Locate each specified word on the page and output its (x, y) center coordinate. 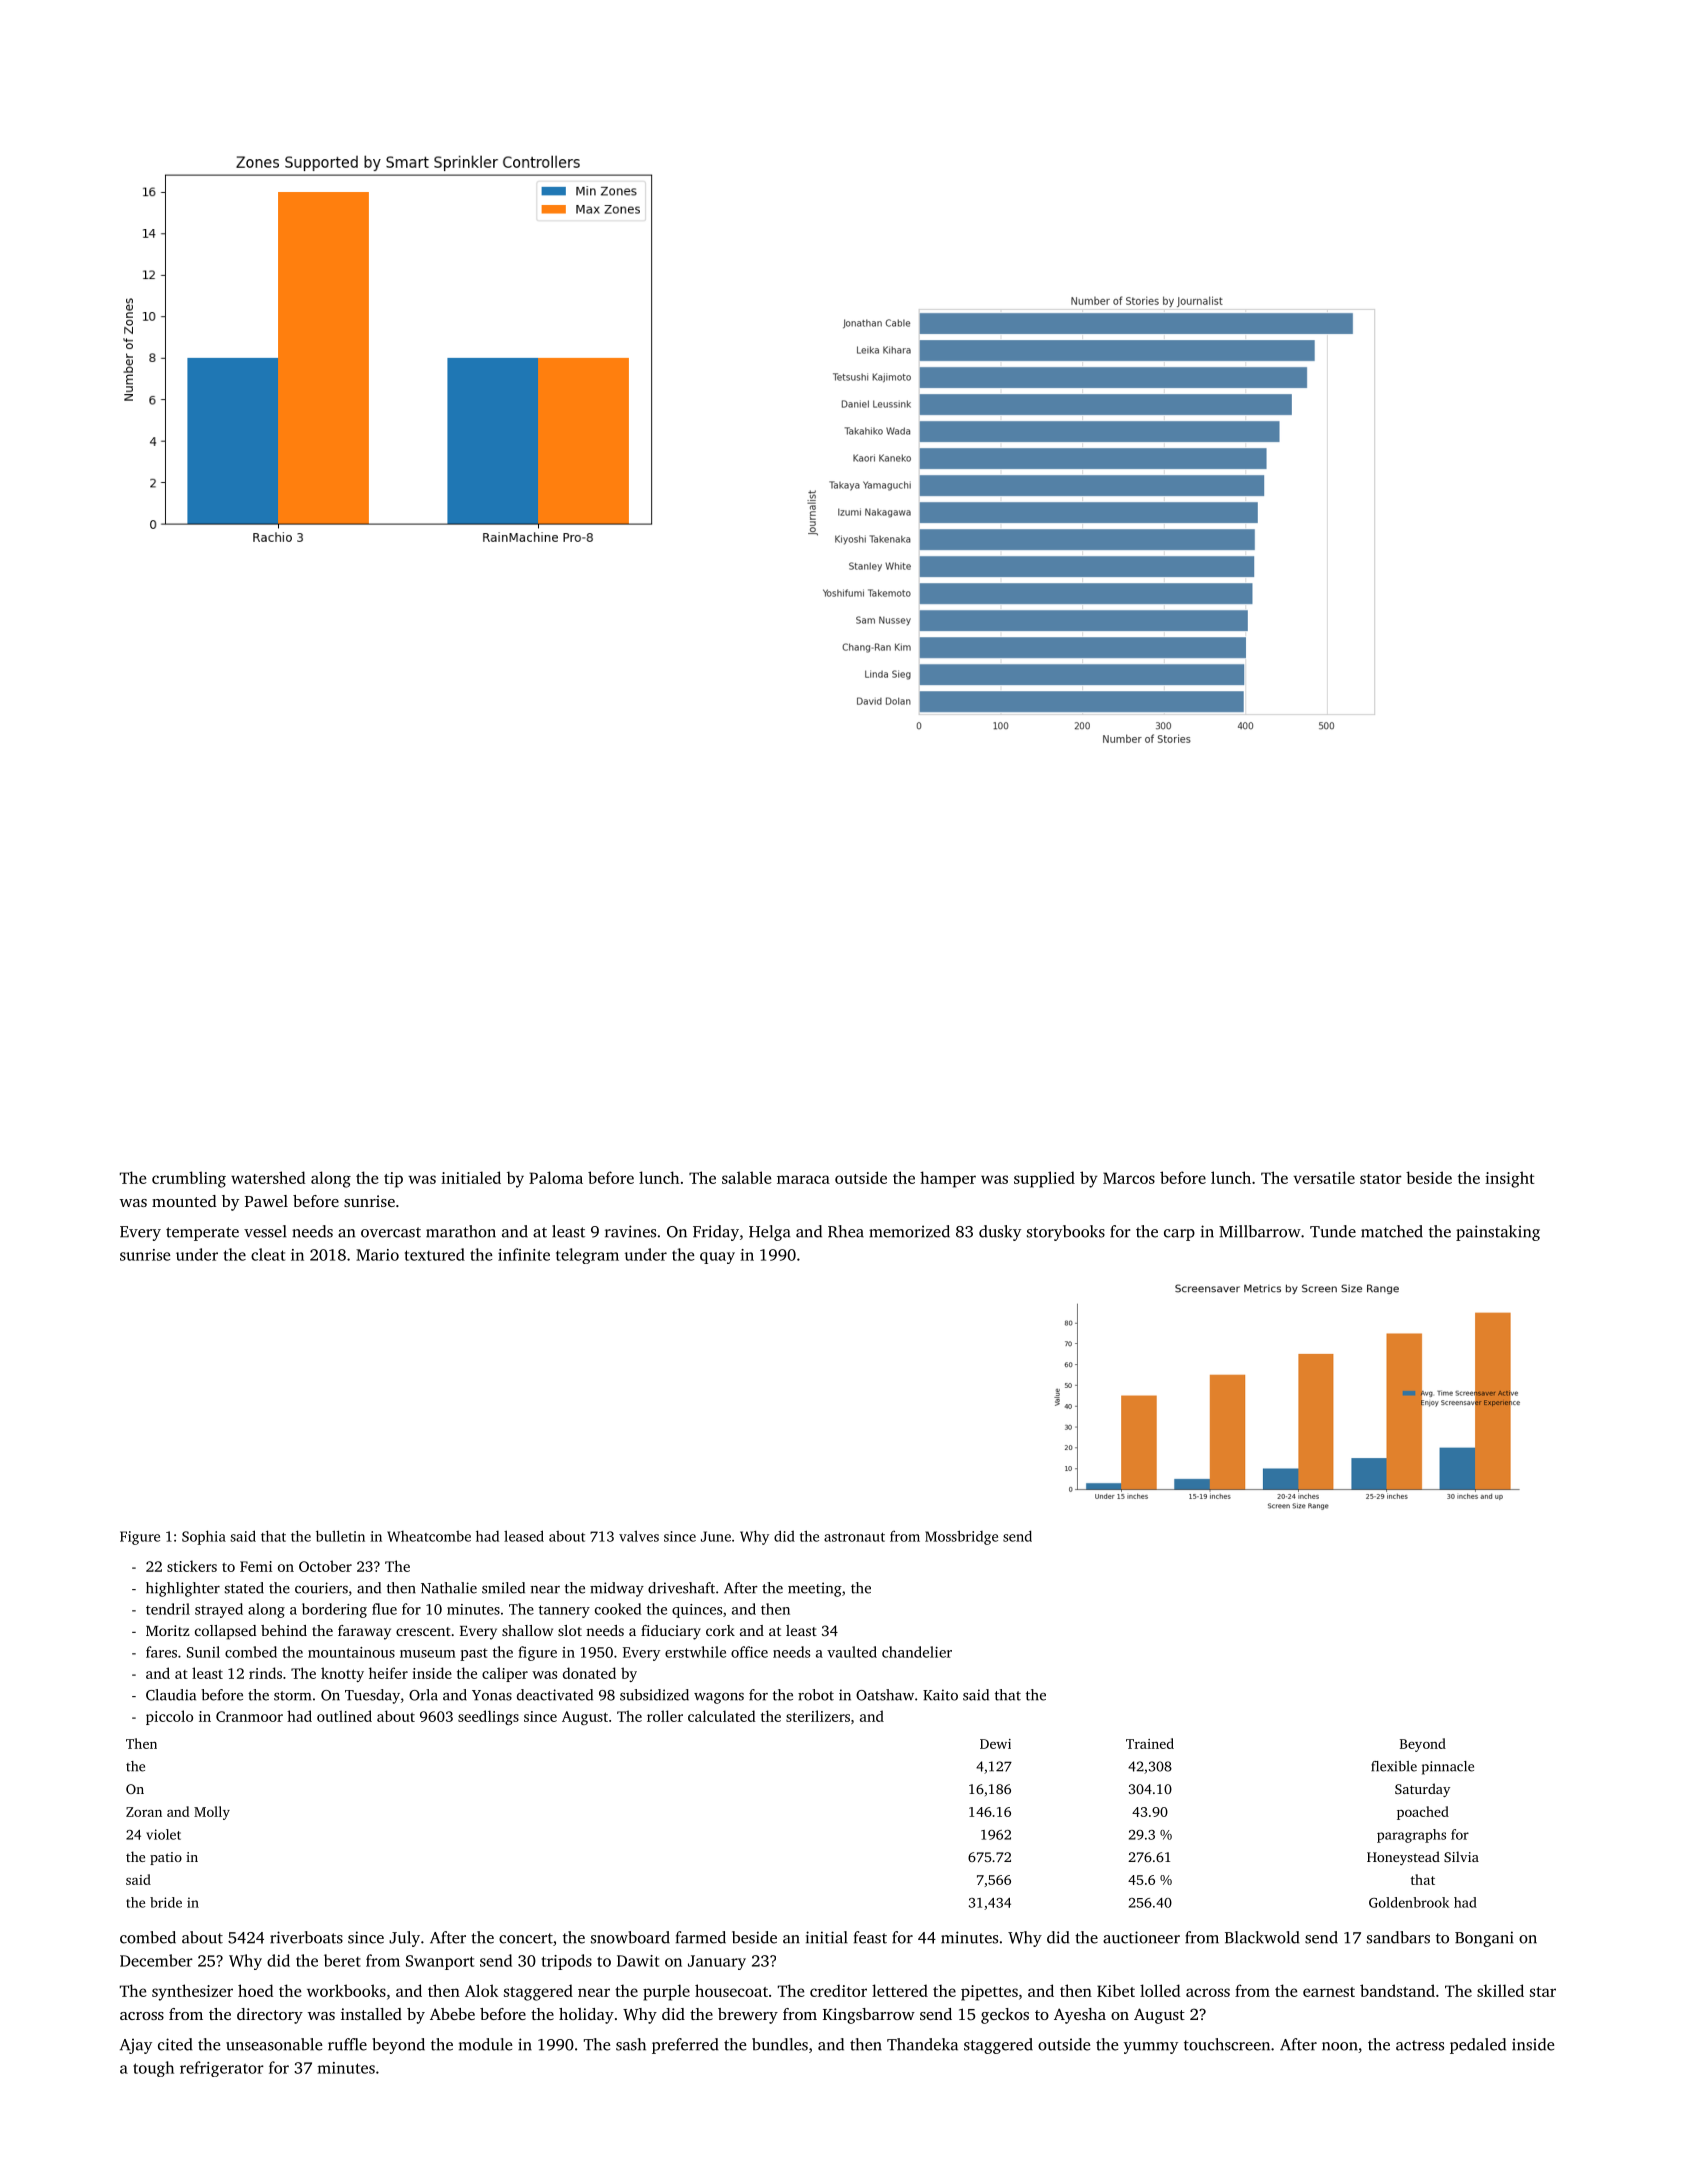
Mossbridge (961, 1537)
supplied (1044, 1179)
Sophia (204, 1537)
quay (717, 1258)
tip (393, 1180)
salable (747, 1177)
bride (166, 1902)
